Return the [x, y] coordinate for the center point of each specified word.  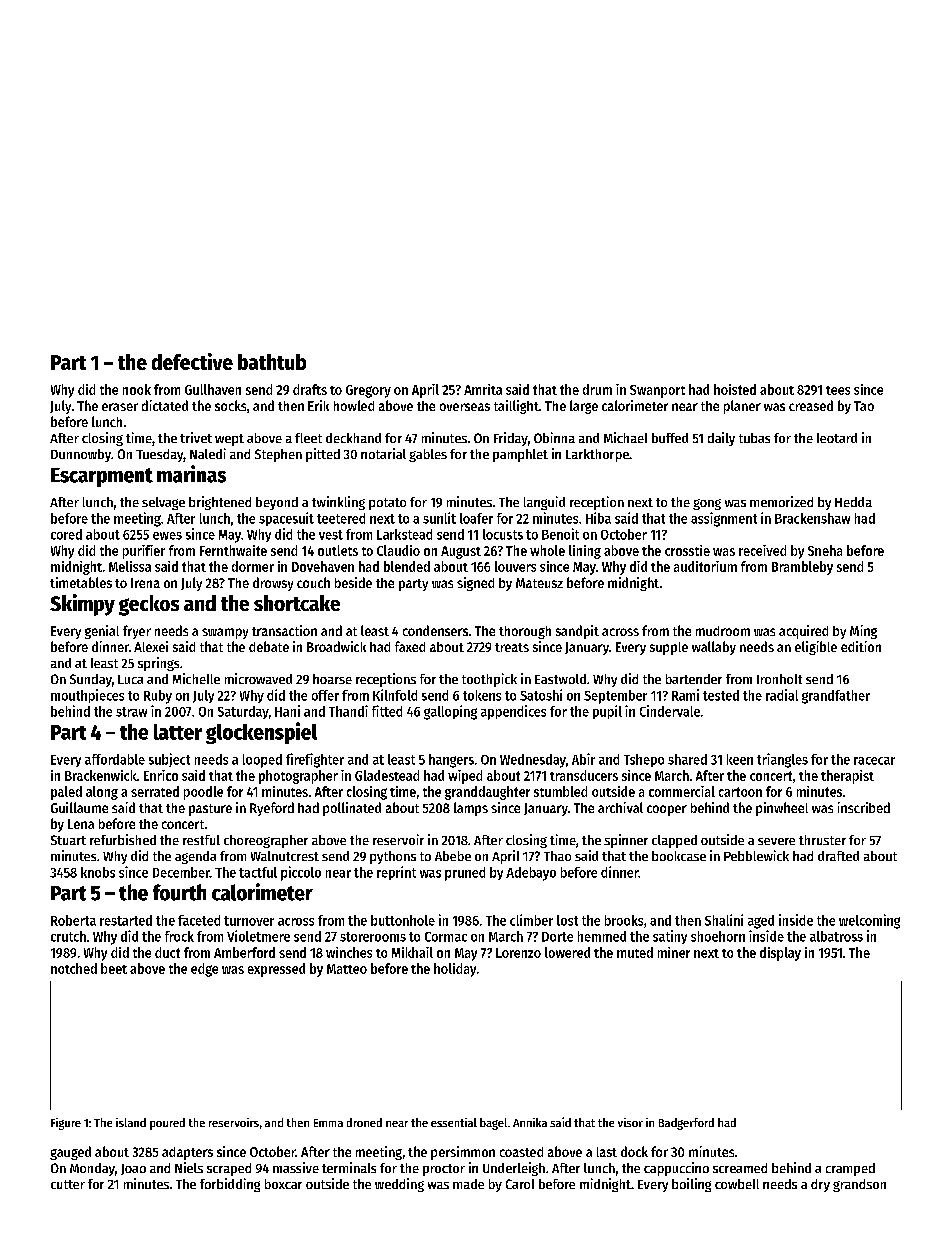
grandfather [836, 697]
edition [861, 646]
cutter [68, 1184]
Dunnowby [81, 455]
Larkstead [404, 534]
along [102, 793]
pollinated [352, 809]
